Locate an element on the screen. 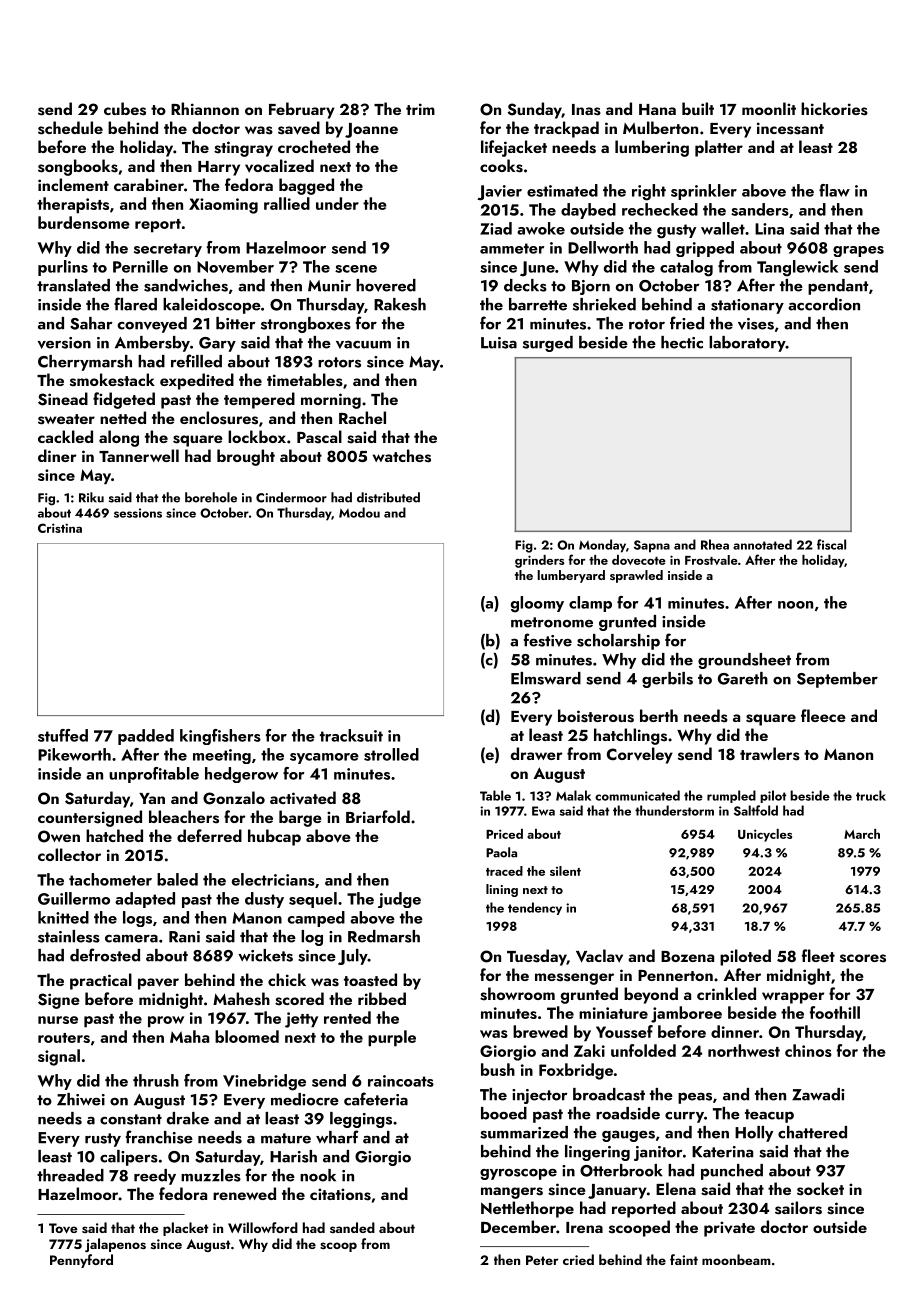  tracksuit is located at coordinates (351, 735).
